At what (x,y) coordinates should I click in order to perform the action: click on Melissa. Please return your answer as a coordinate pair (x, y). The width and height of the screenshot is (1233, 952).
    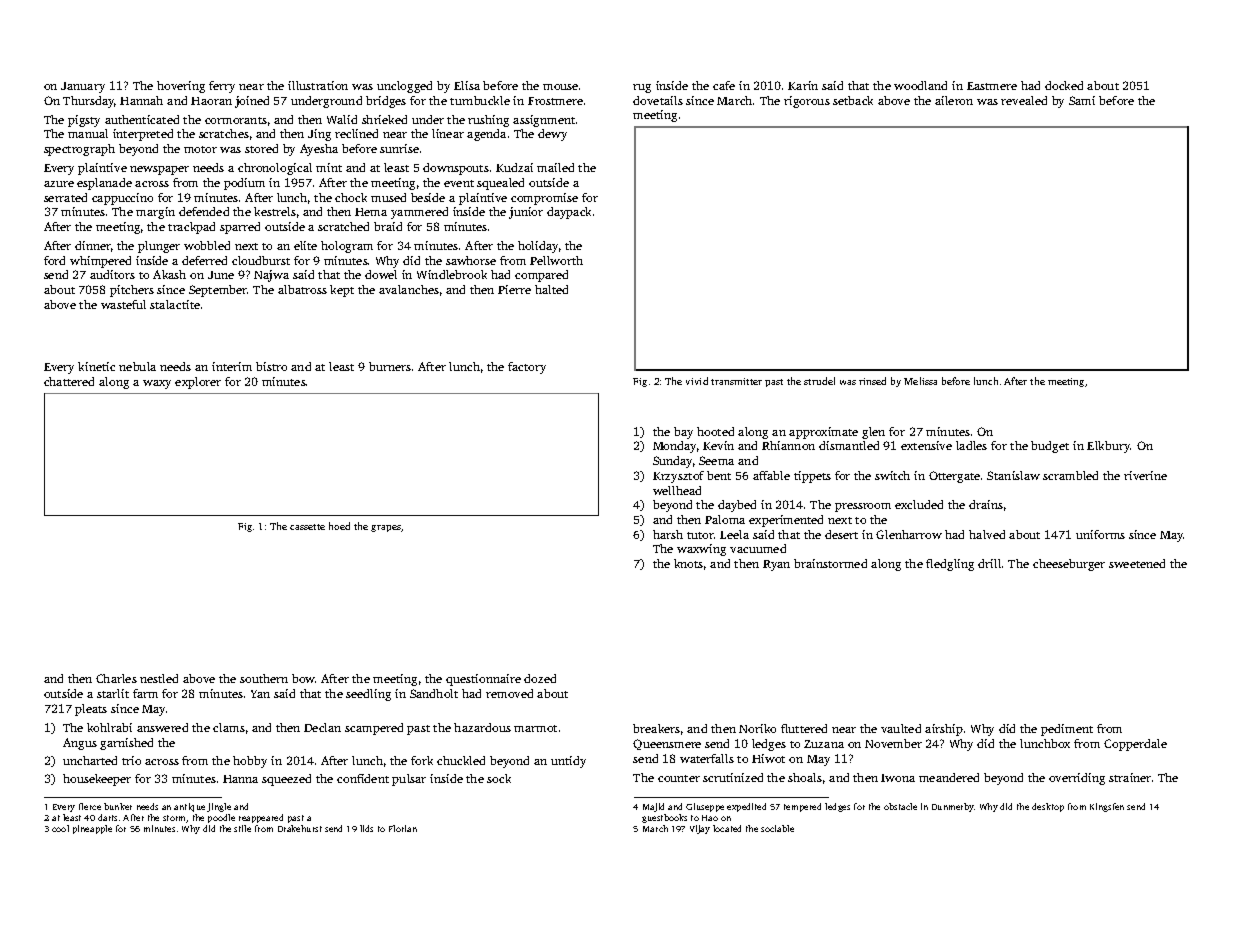
    Looking at the image, I should click on (920, 381).
